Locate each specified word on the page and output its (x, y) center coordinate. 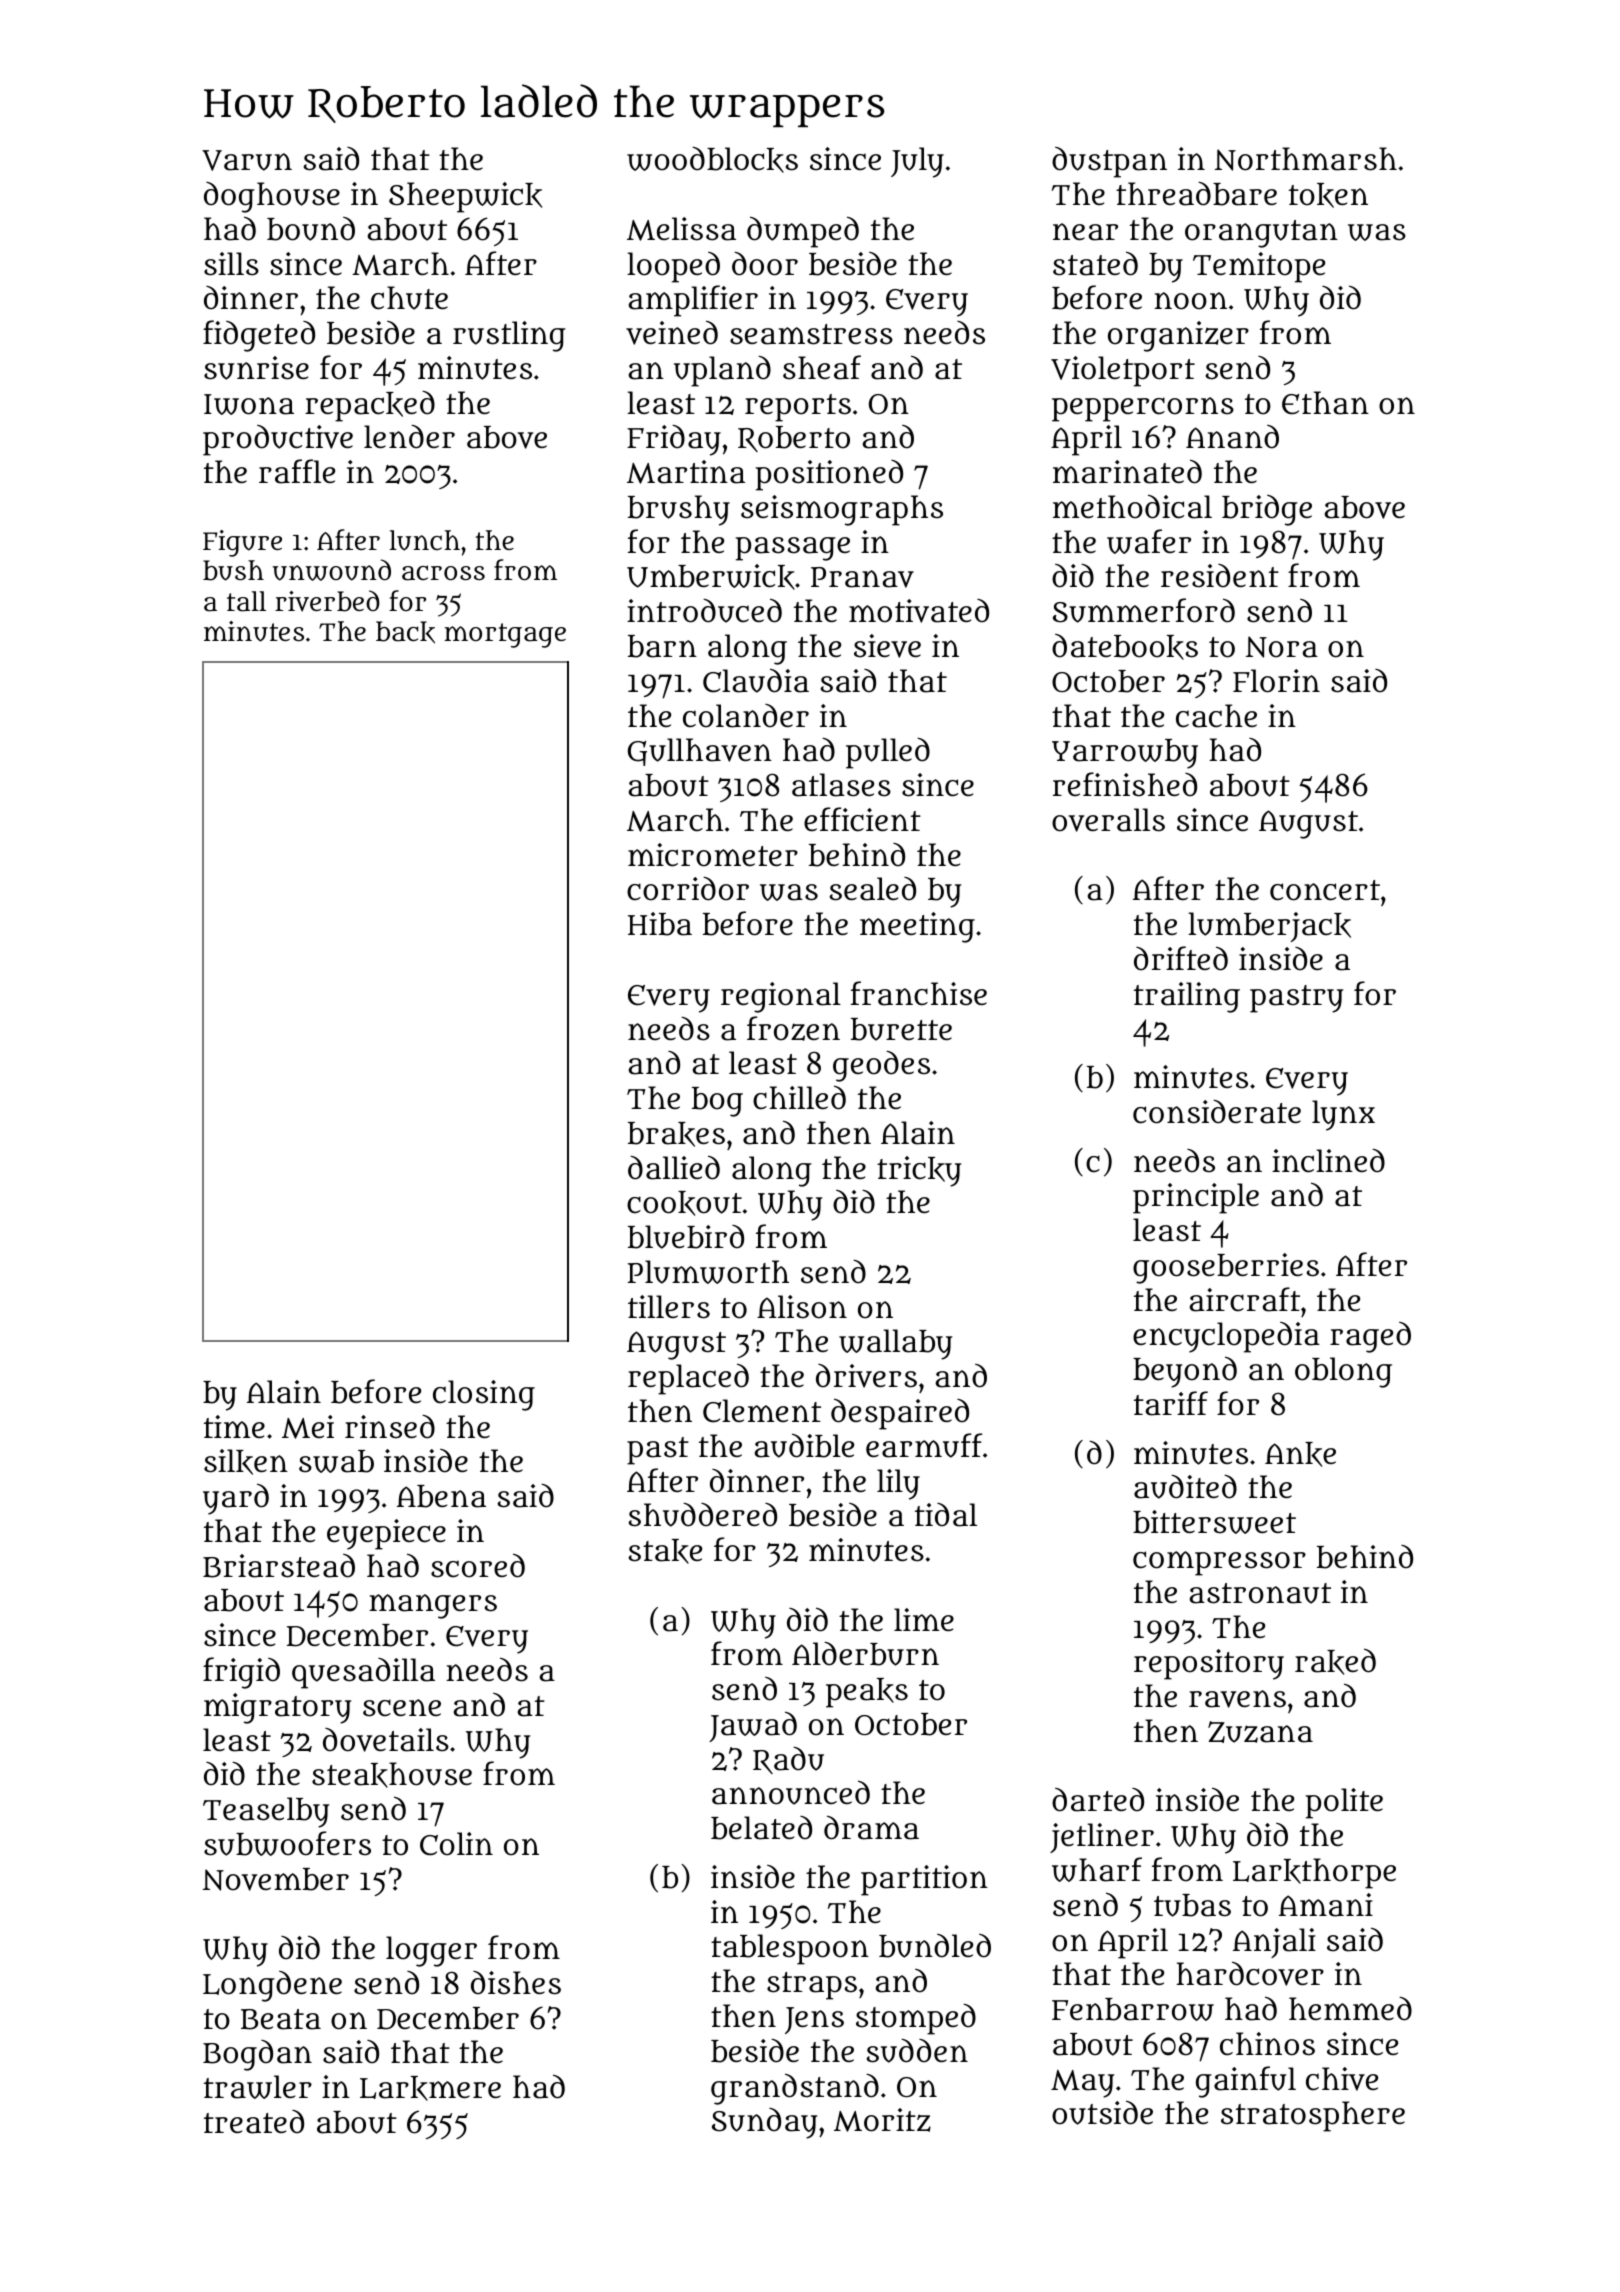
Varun (247, 160)
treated (254, 2122)
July (917, 162)
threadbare (1196, 194)
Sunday (764, 2123)
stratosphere (1313, 2116)
